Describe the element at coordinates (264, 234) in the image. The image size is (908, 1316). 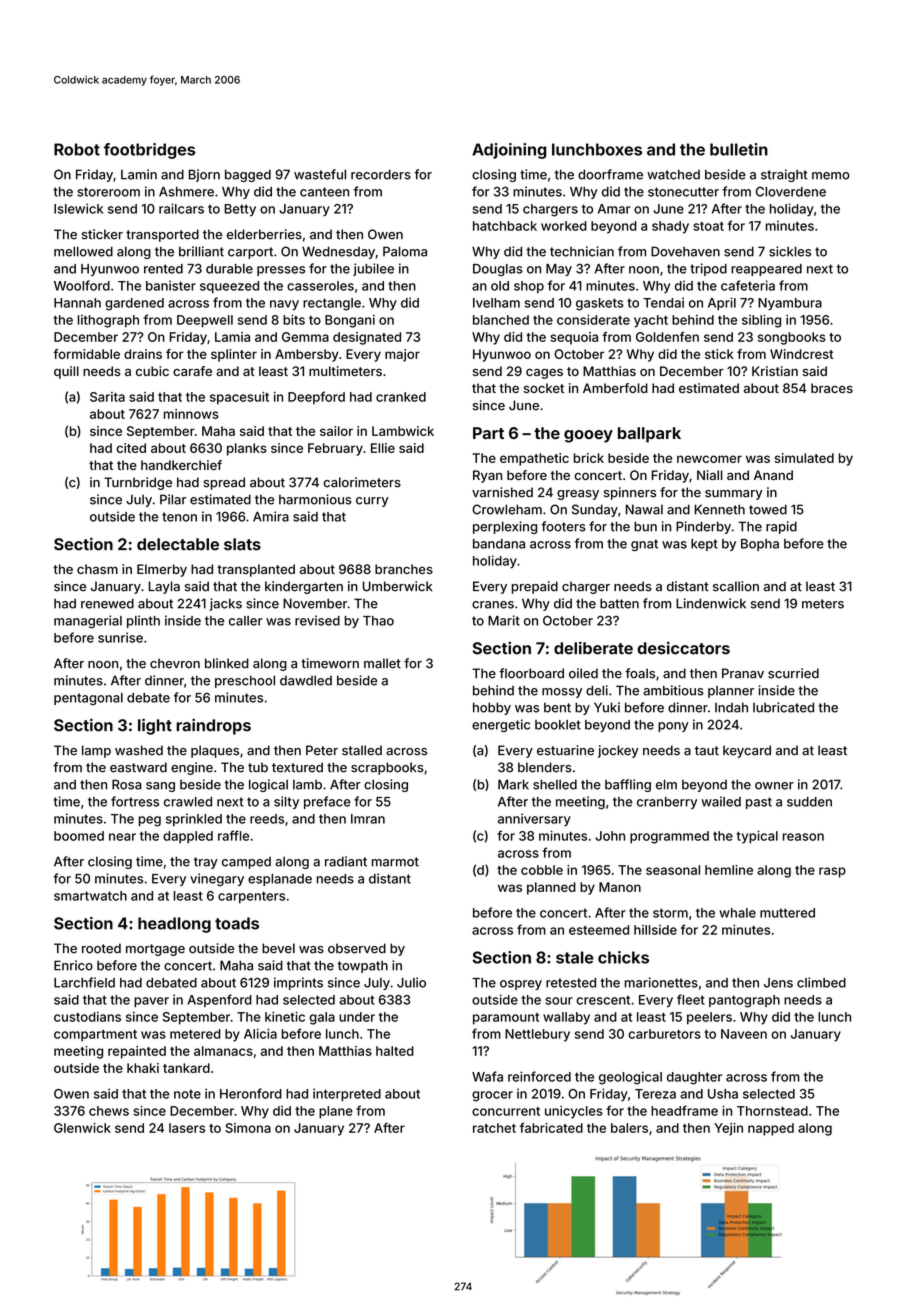
I see `elderberries` at that location.
